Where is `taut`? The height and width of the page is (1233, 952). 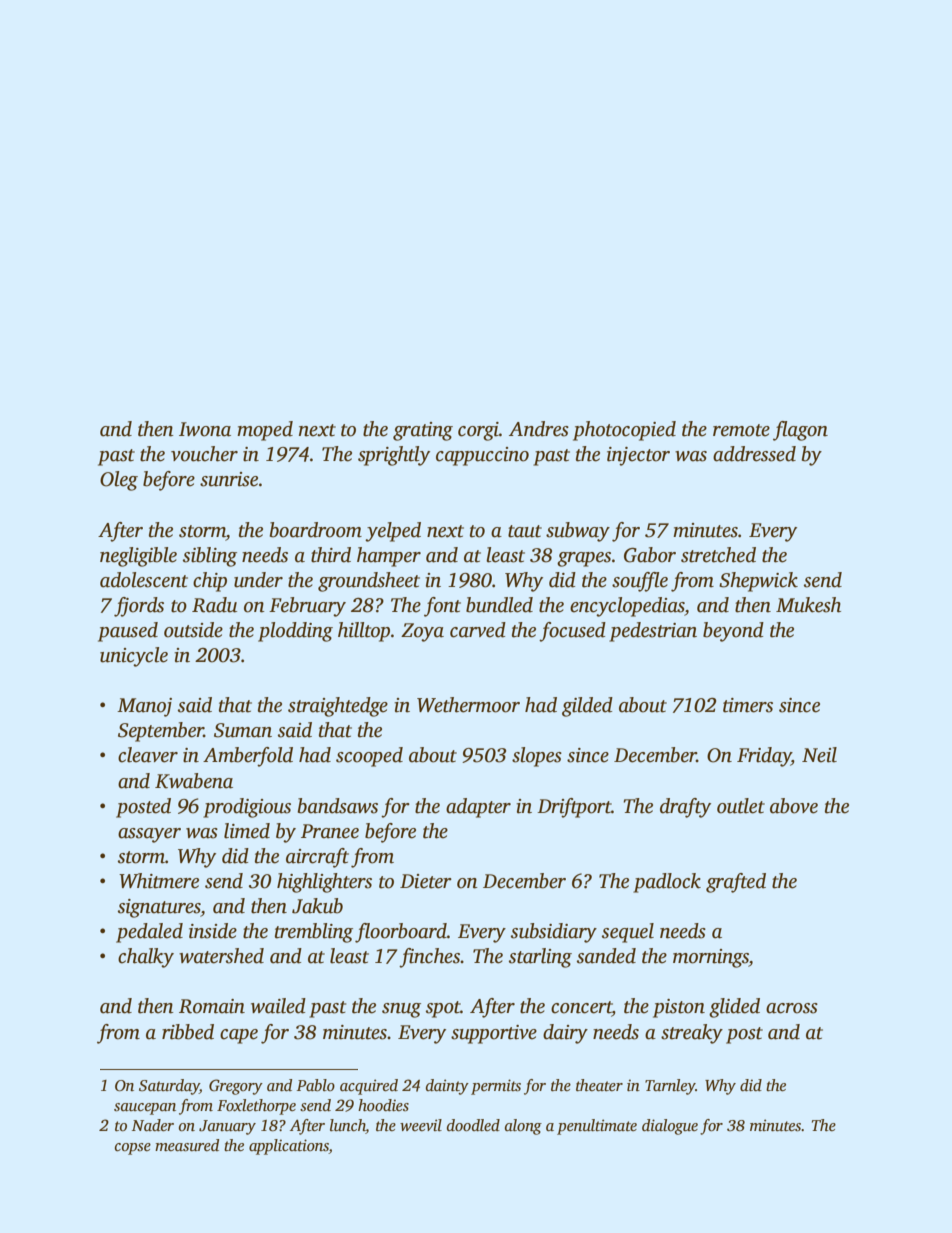
taut is located at coordinates (525, 531).
